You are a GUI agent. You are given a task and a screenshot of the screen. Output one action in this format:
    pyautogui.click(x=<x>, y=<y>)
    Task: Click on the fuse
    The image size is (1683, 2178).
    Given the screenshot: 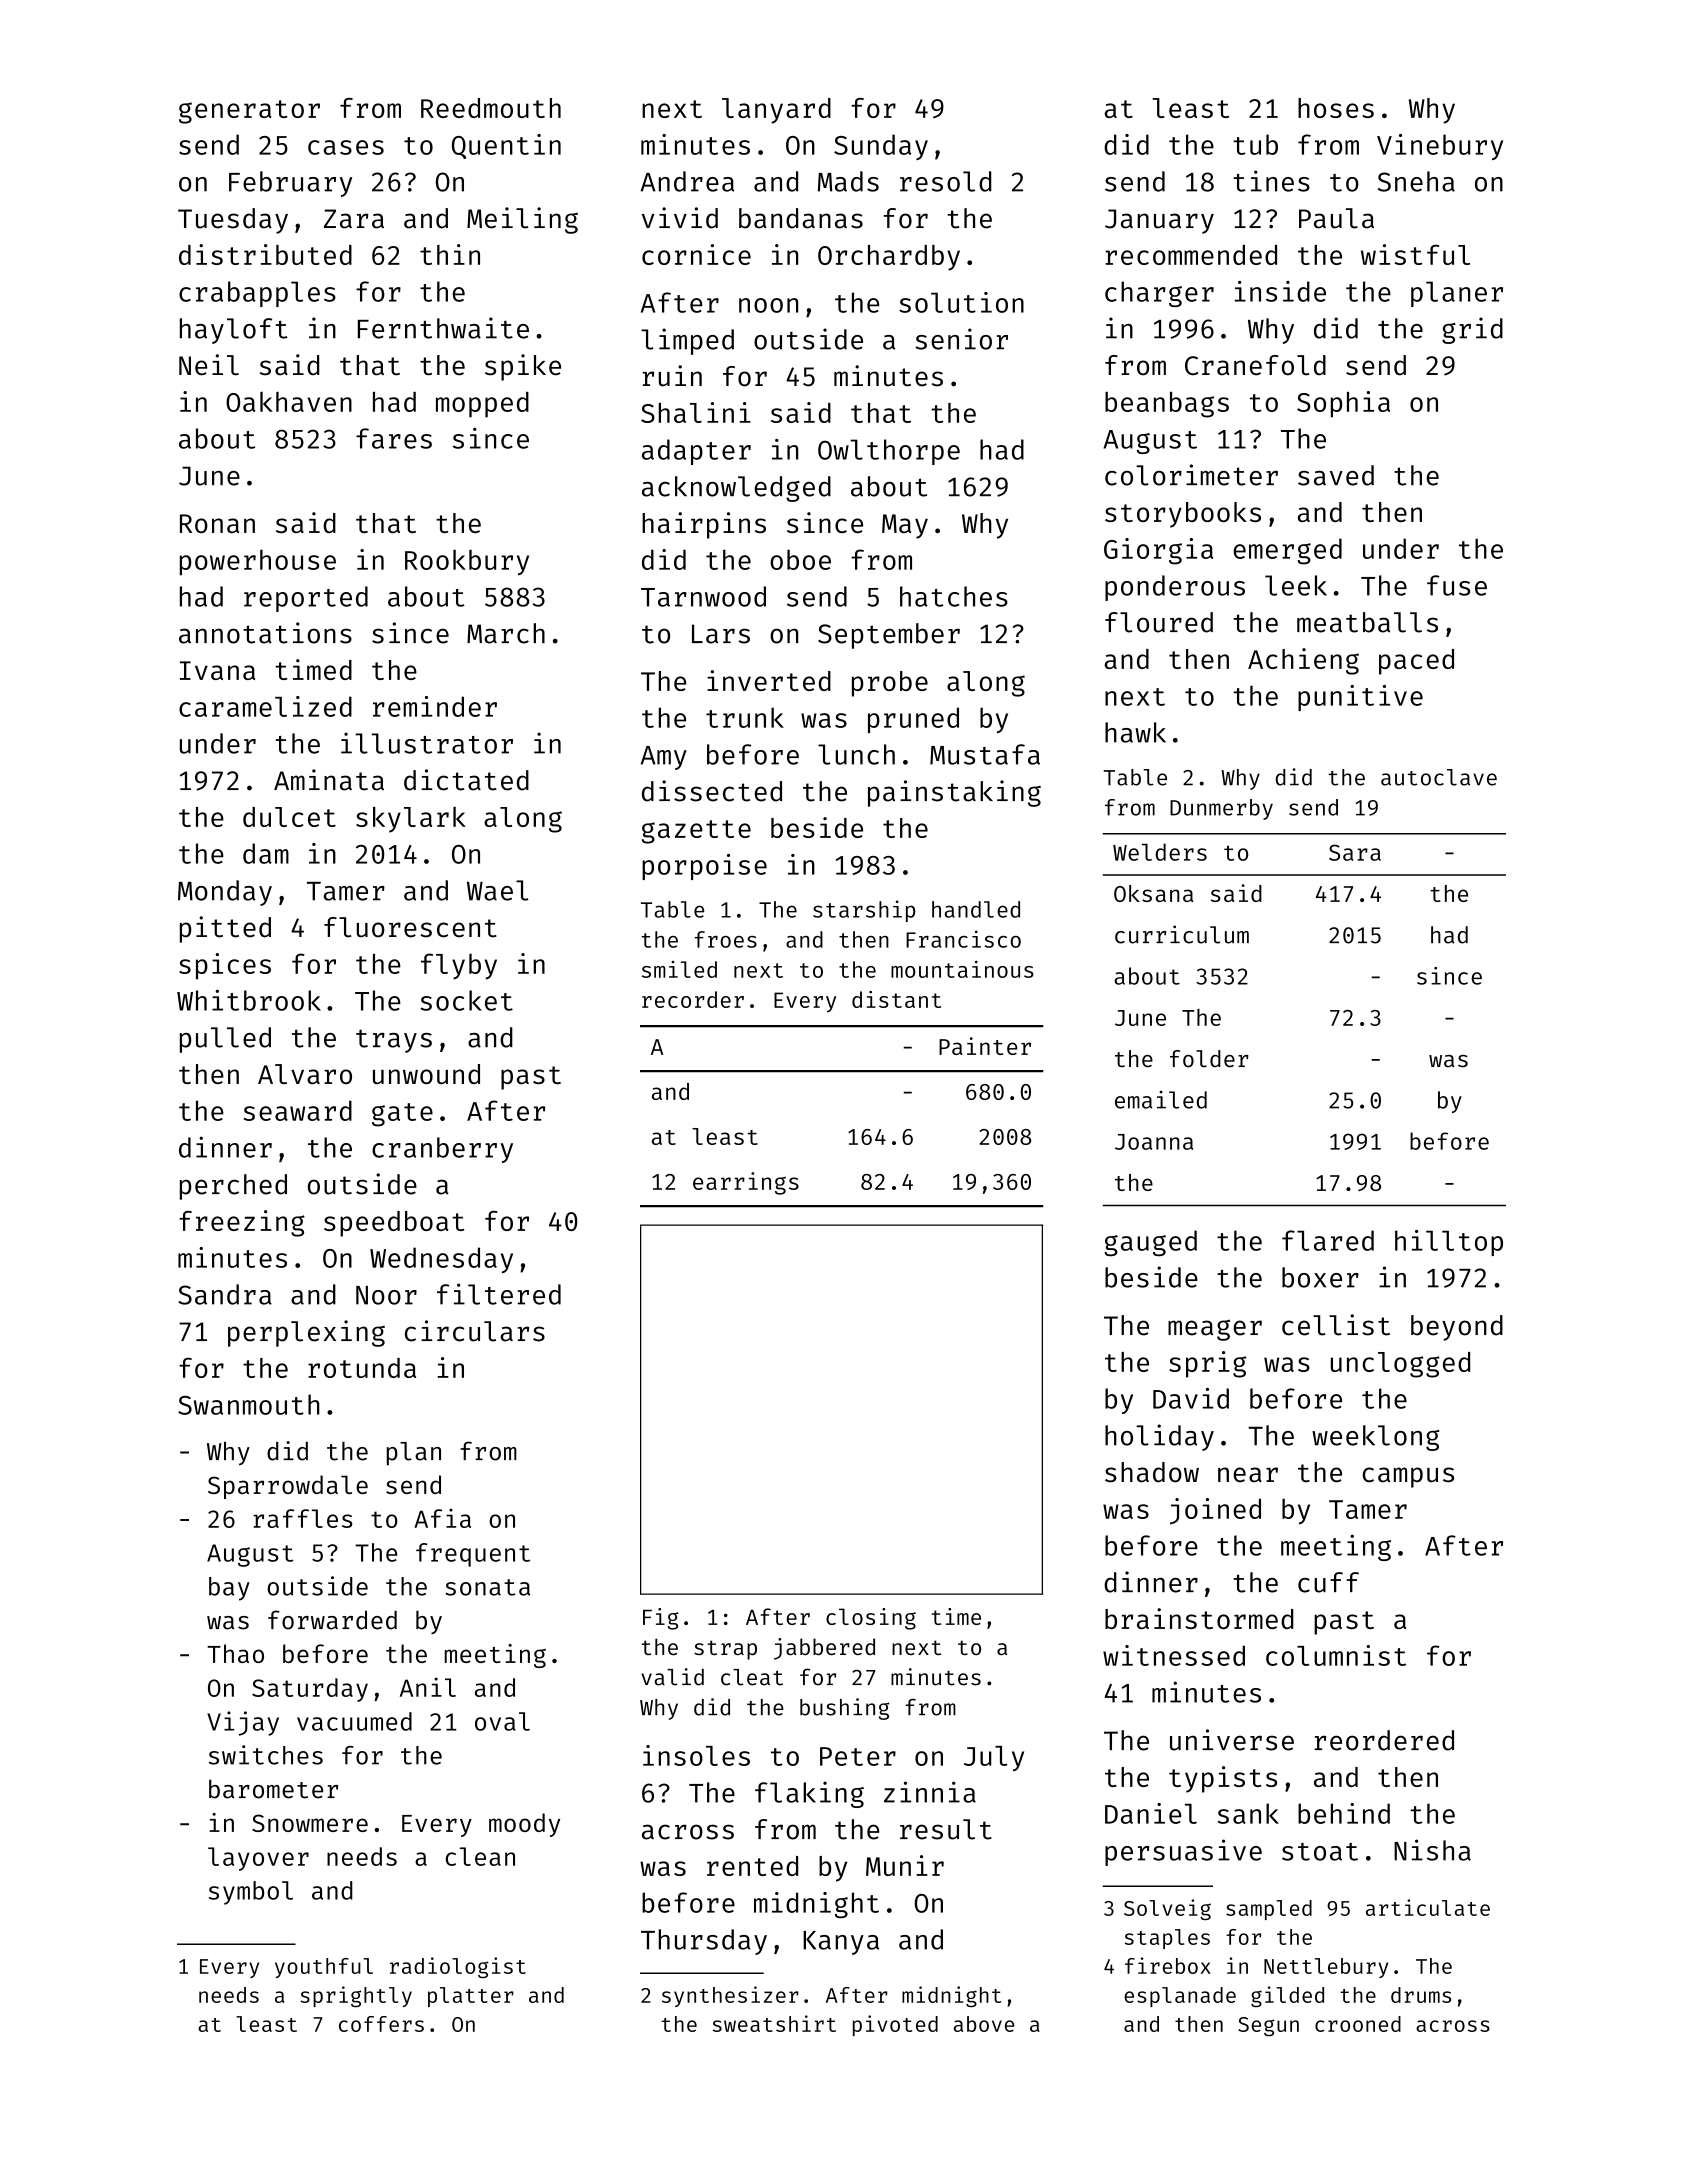 What is the action you would take?
    pyautogui.click(x=1457, y=585)
